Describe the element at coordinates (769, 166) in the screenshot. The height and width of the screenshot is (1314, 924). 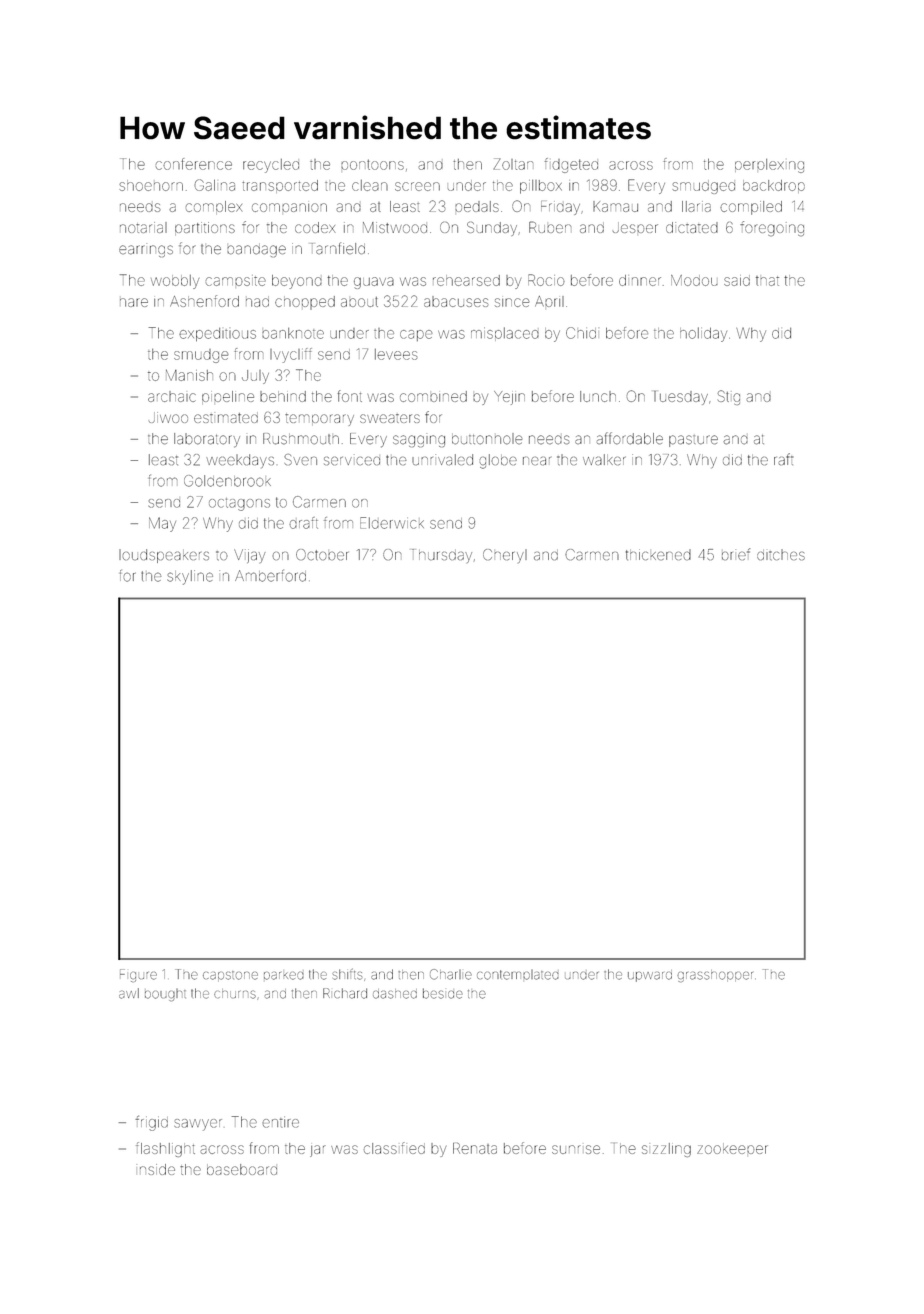
I see `perplexing` at that location.
